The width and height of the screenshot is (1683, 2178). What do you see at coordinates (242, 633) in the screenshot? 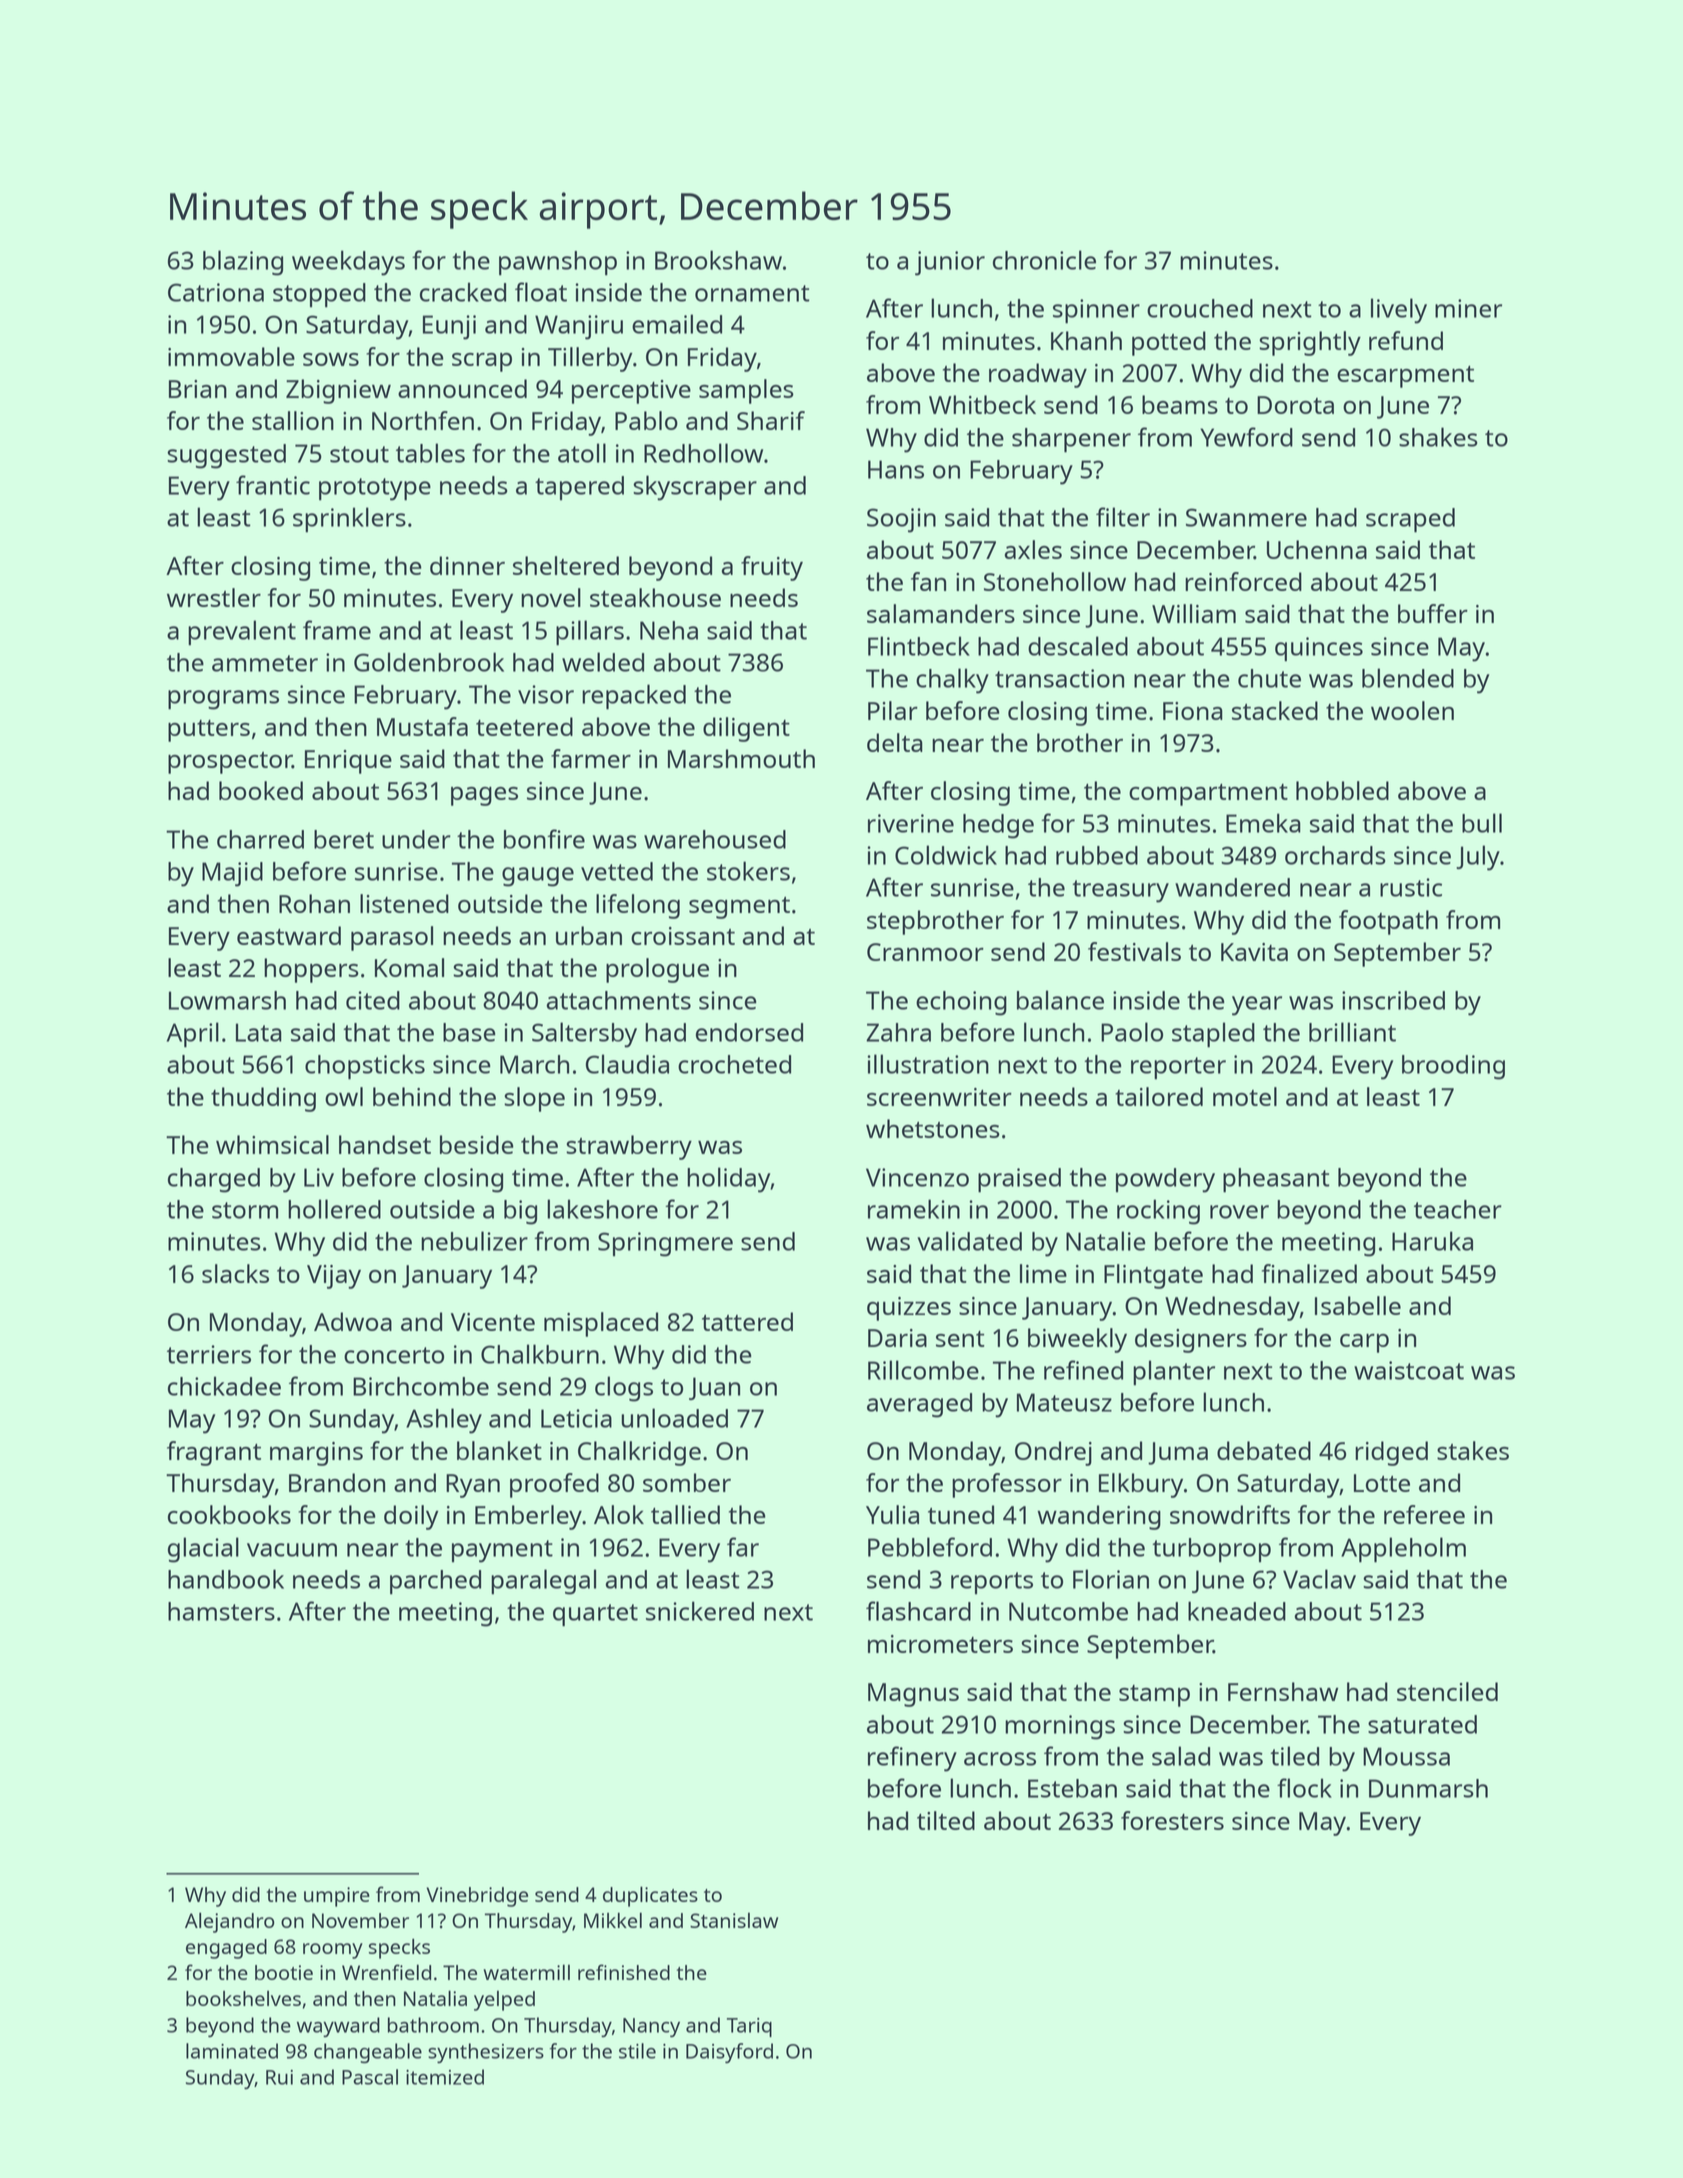
I see `prevalent` at bounding box center [242, 633].
